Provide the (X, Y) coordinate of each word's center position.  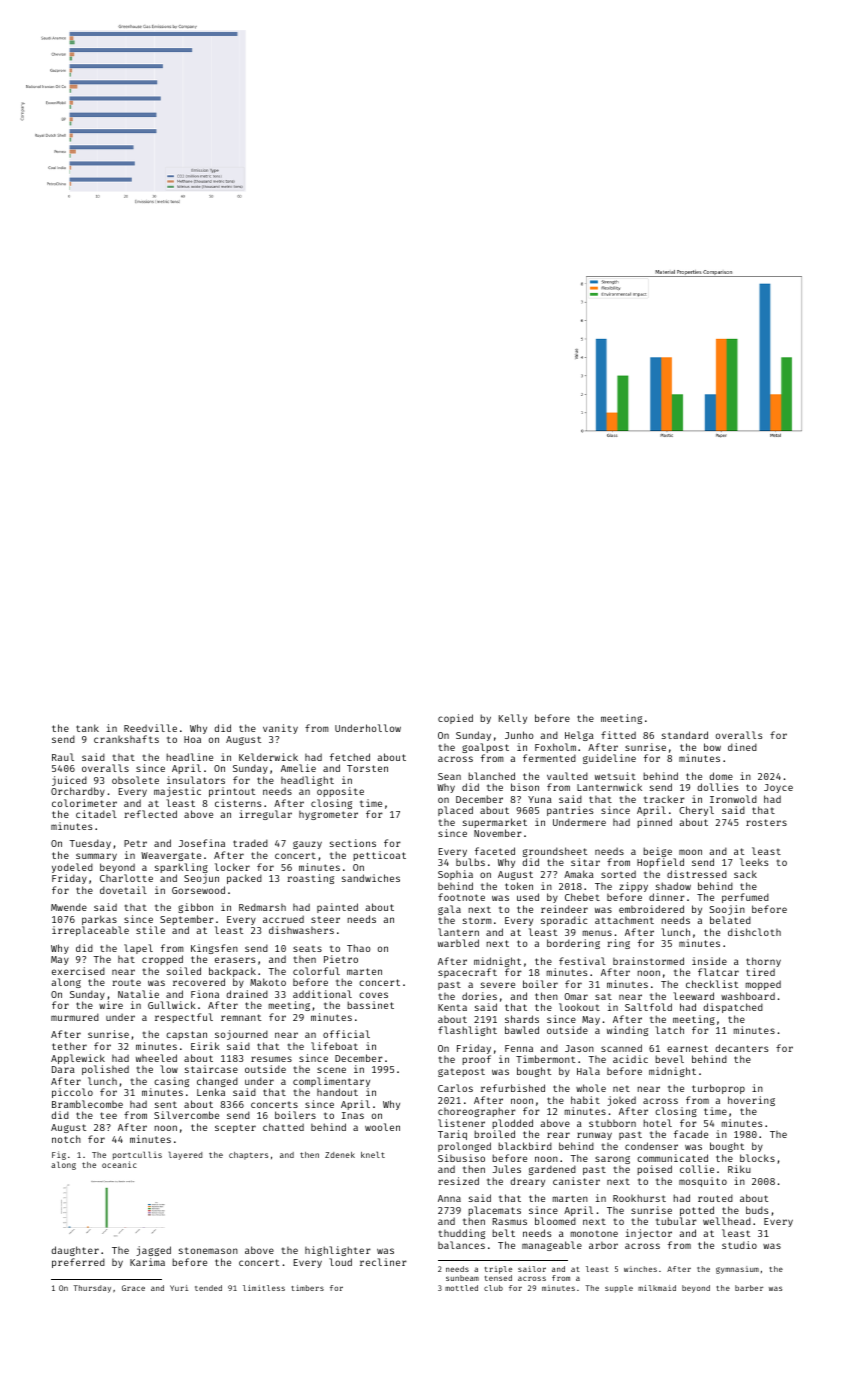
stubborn (612, 1123)
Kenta (452, 1007)
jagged (153, 1251)
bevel (669, 1059)
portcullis (137, 1155)
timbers (308, 1288)
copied (455, 719)
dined (742, 747)
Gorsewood (198, 890)
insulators (196, 780)
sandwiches (371, 878)
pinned (654, 823)
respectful (184, 1018)
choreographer (477, 1112)
